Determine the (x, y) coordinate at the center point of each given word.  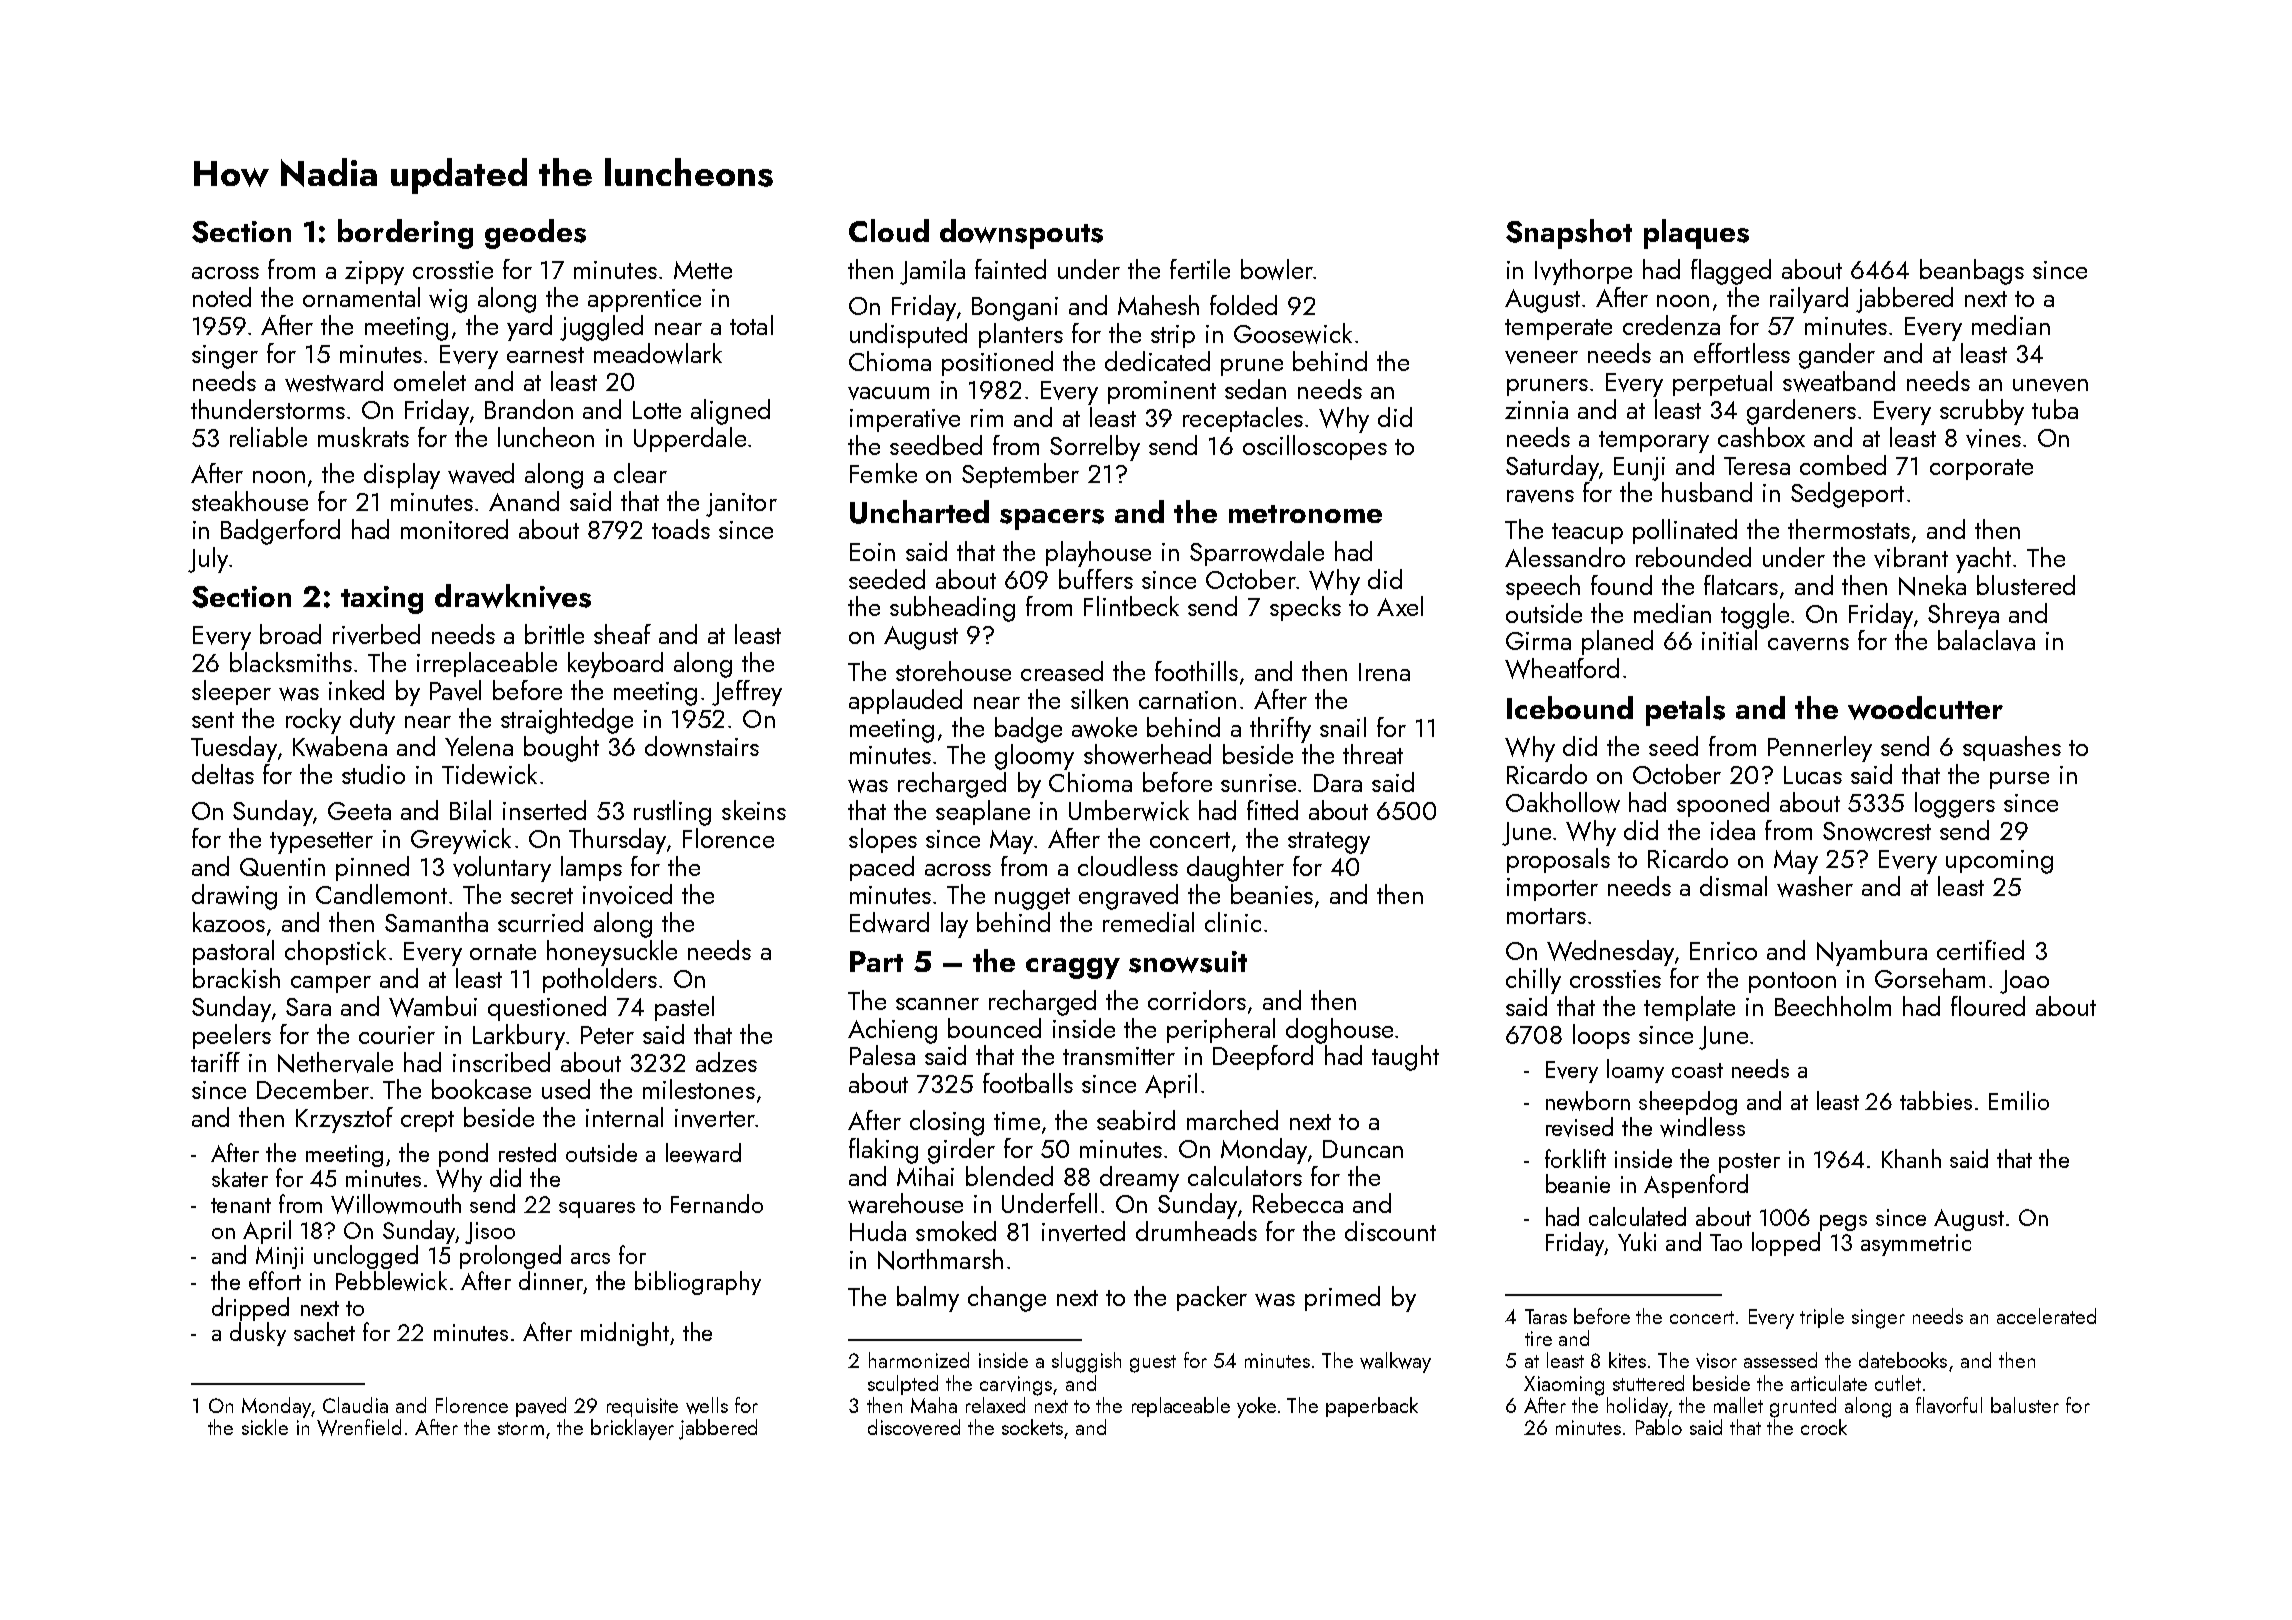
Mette (703, 270)
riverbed (376, 634)
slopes (883, 840)
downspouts (1021, 234)
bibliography (698, 1283)
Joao (2024, 982)
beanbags (1972, 272)
